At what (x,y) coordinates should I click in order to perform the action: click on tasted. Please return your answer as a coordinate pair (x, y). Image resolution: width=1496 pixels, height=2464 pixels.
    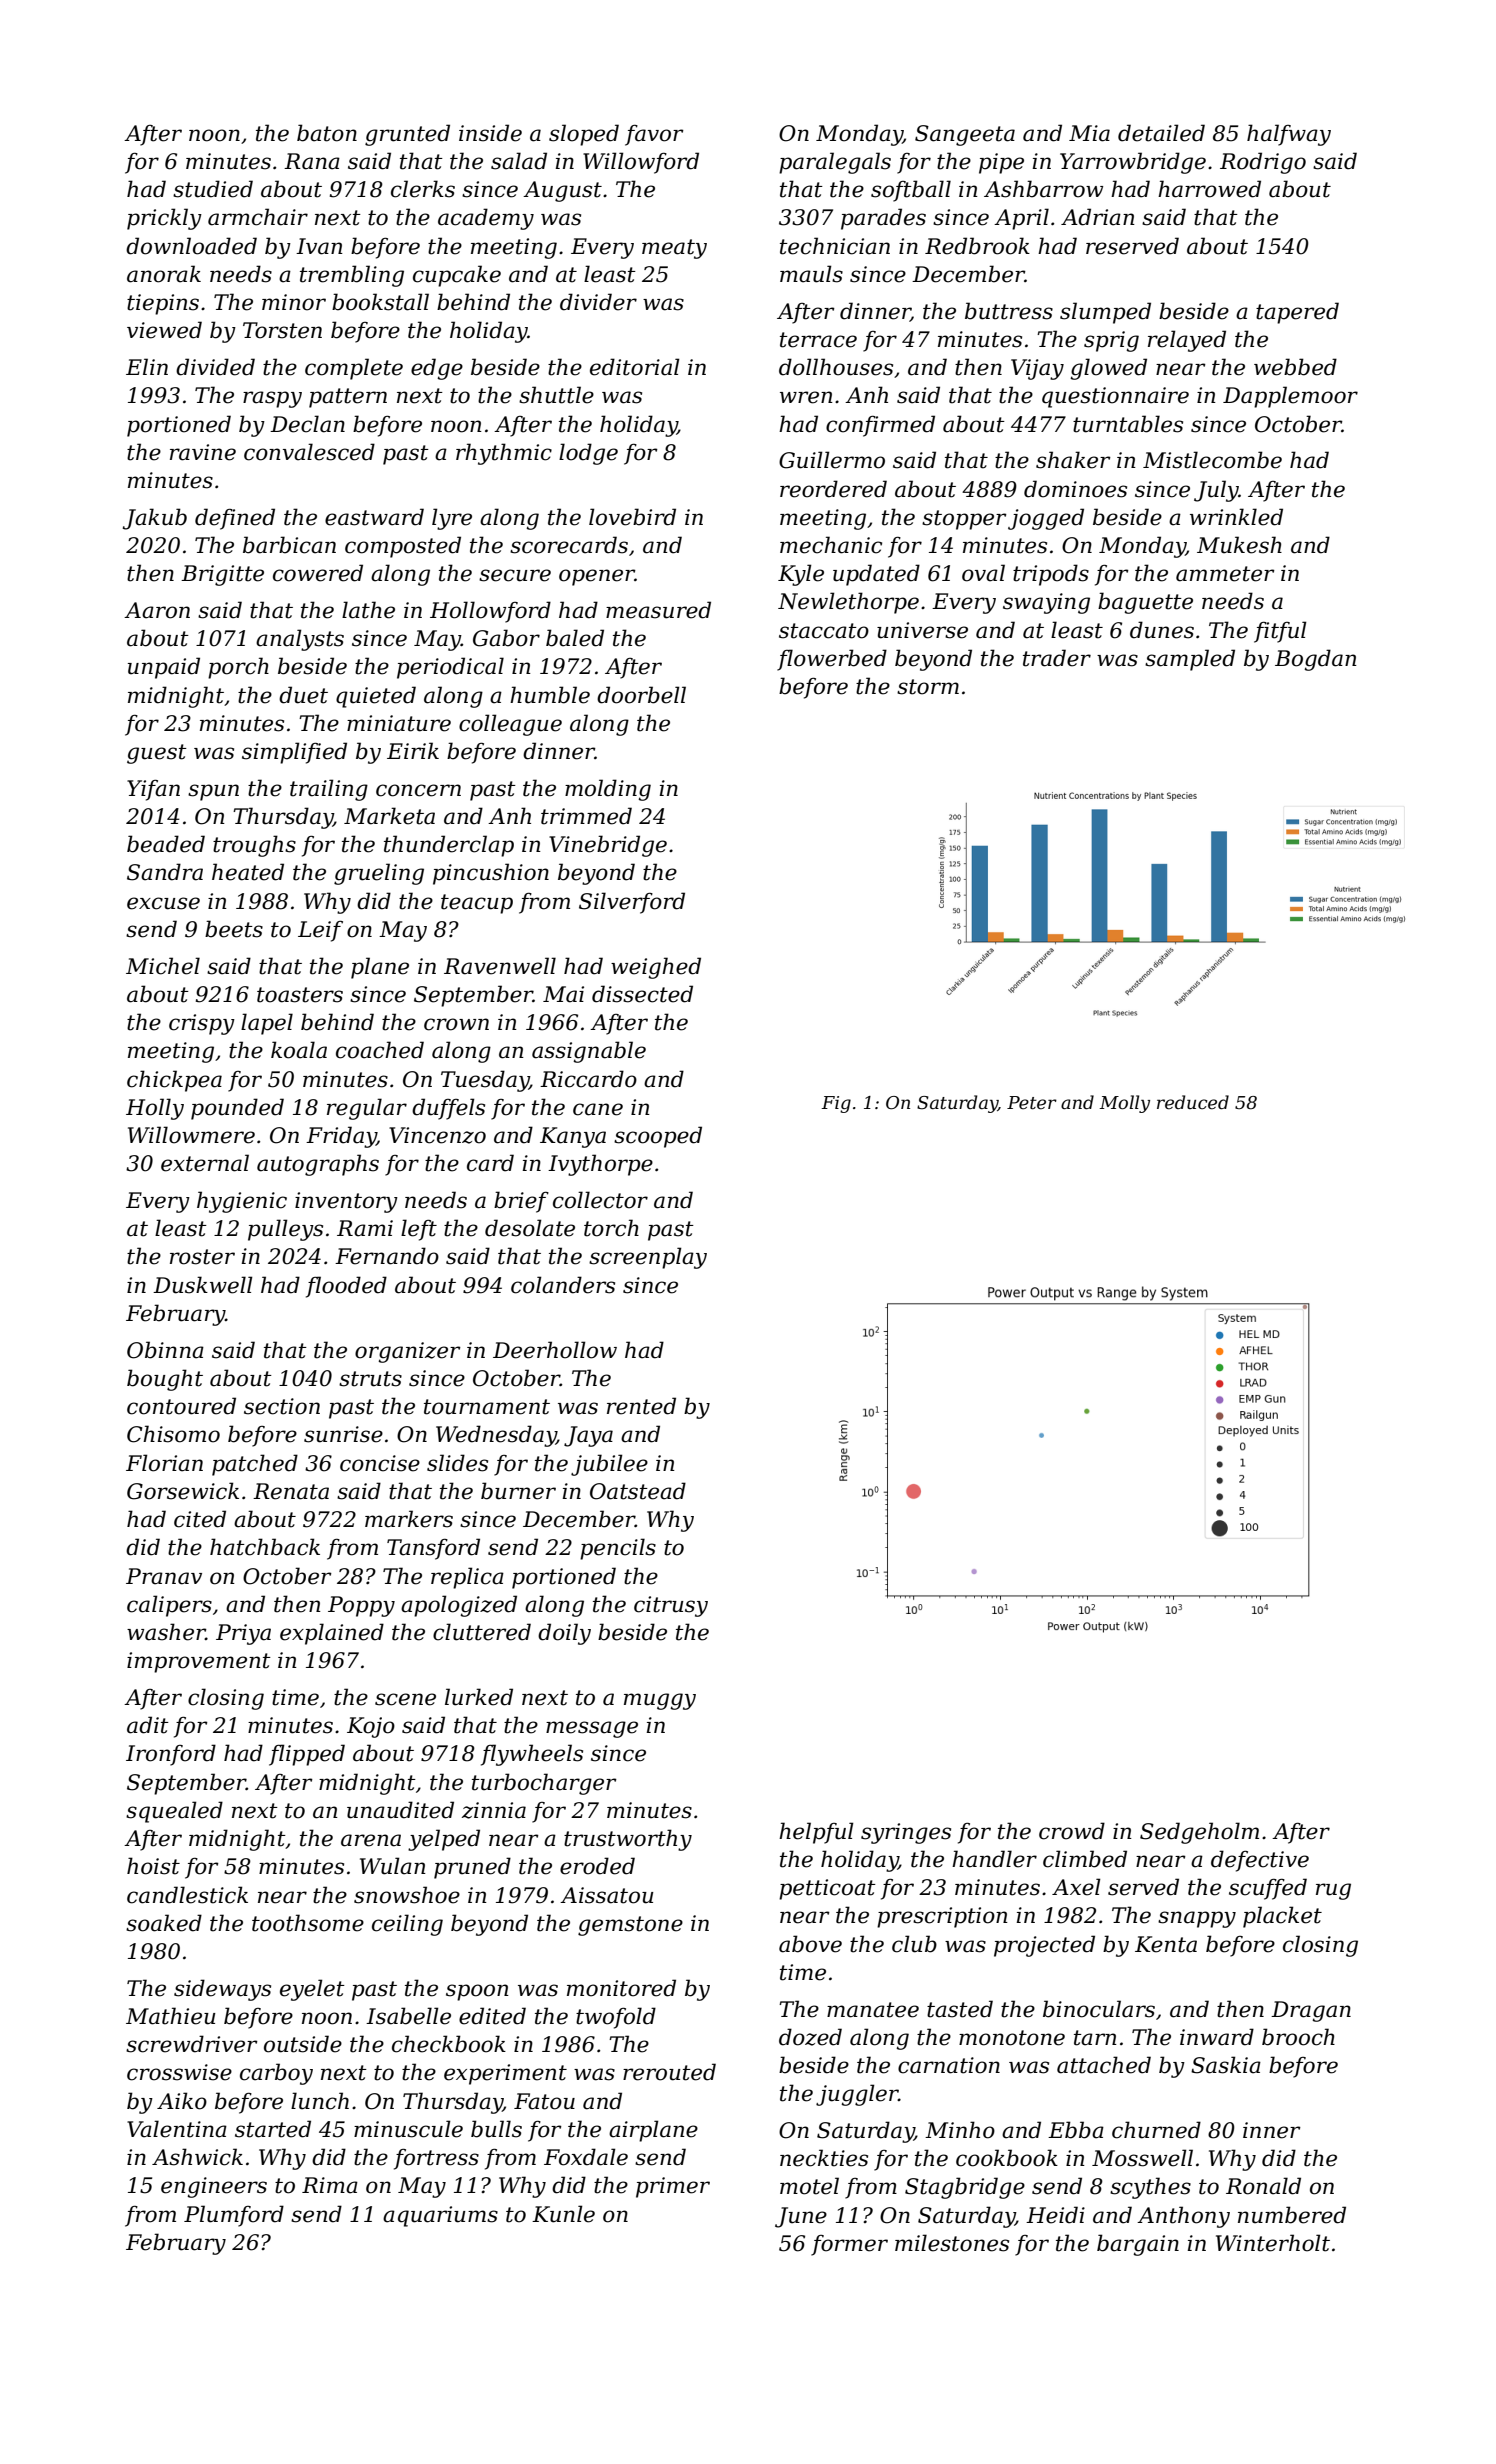
    Looking at the image, I should click on (960, 2009).
